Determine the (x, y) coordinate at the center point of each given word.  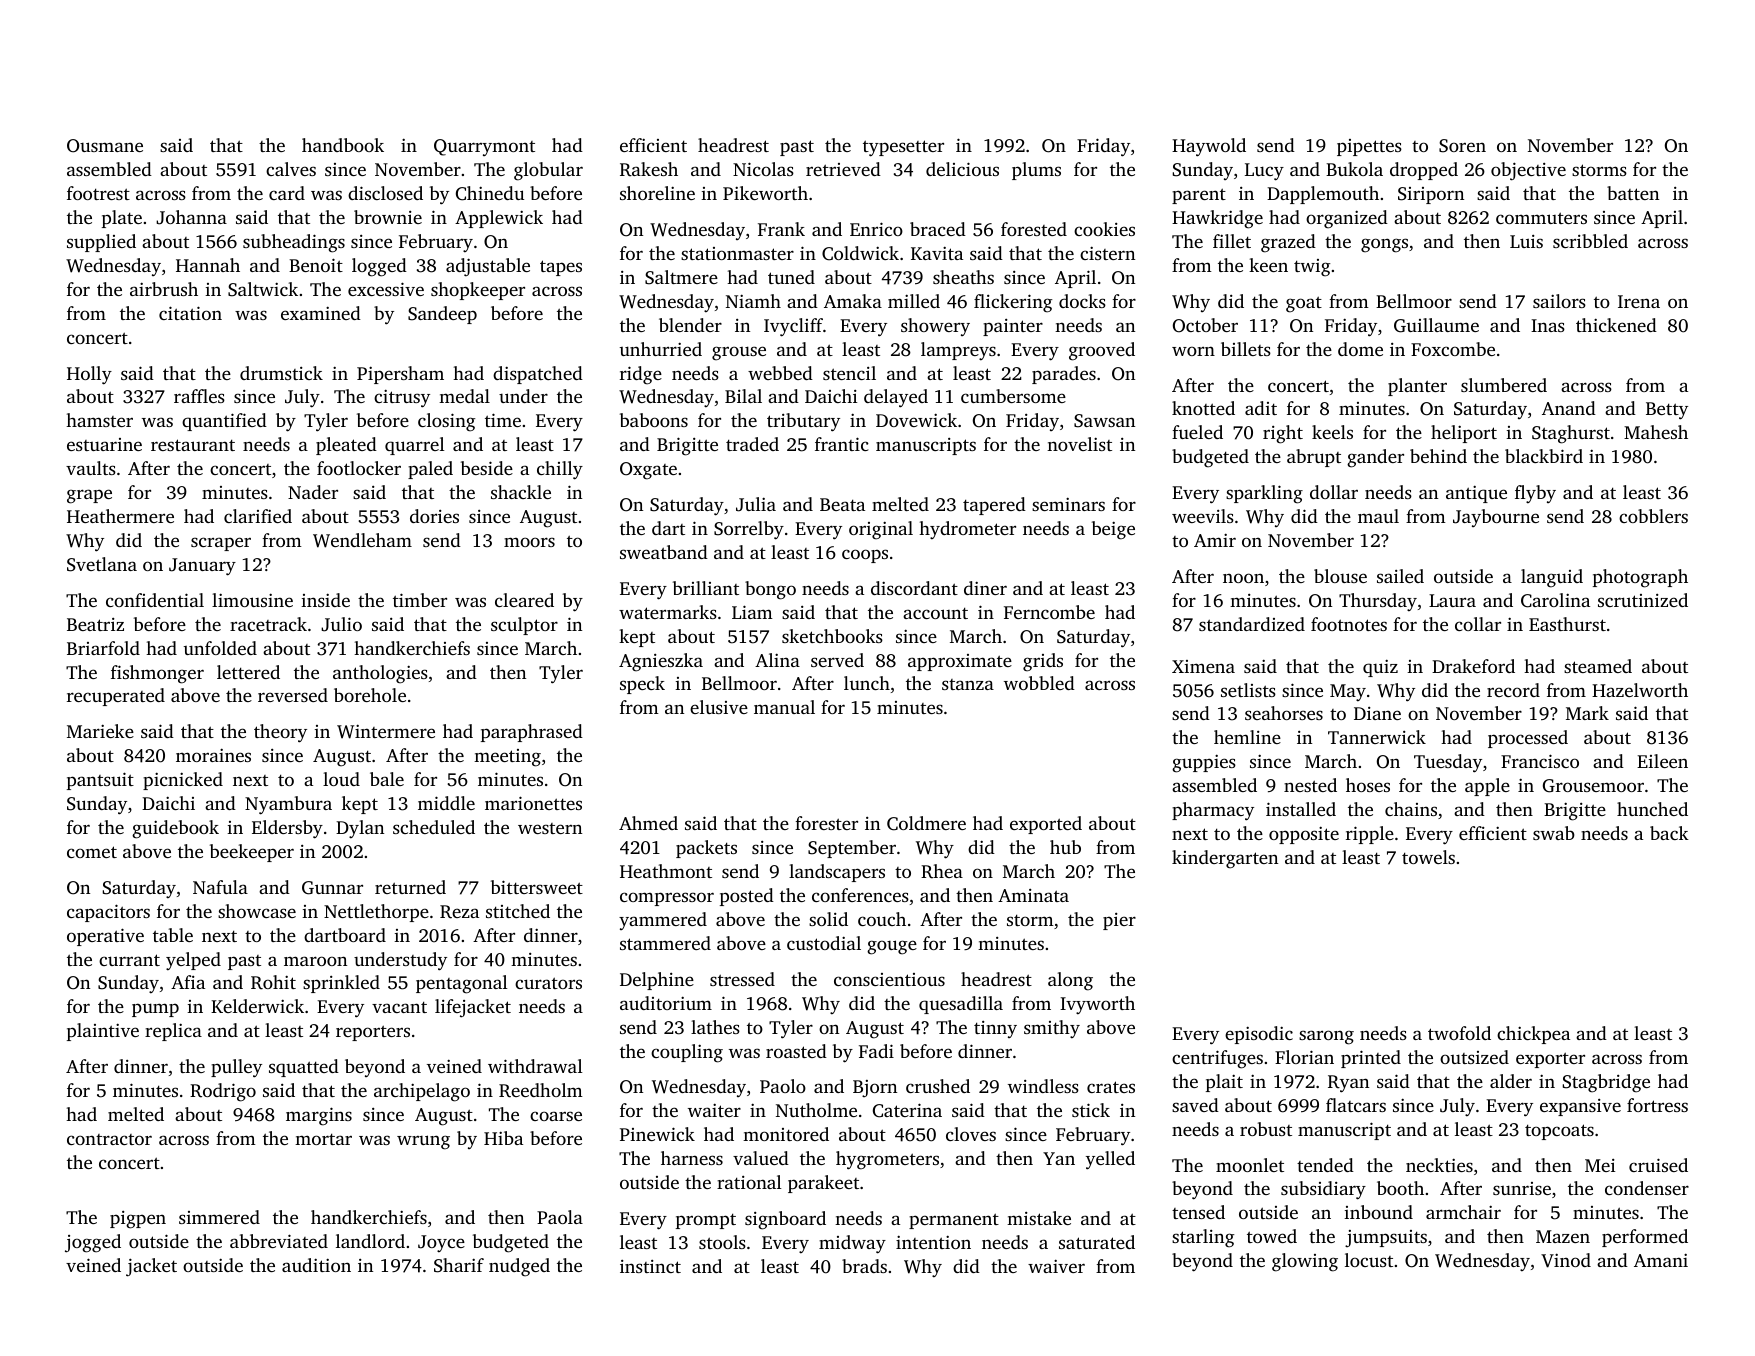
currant (129, 960)
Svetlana (102, 564)
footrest (98, 193)
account (935, 613)
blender (690, 325)
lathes (715, 1027)
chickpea (1533, 1035)
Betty (1667, 411)
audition (316, 1265)
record (1513, 690)
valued (761, 1158)
